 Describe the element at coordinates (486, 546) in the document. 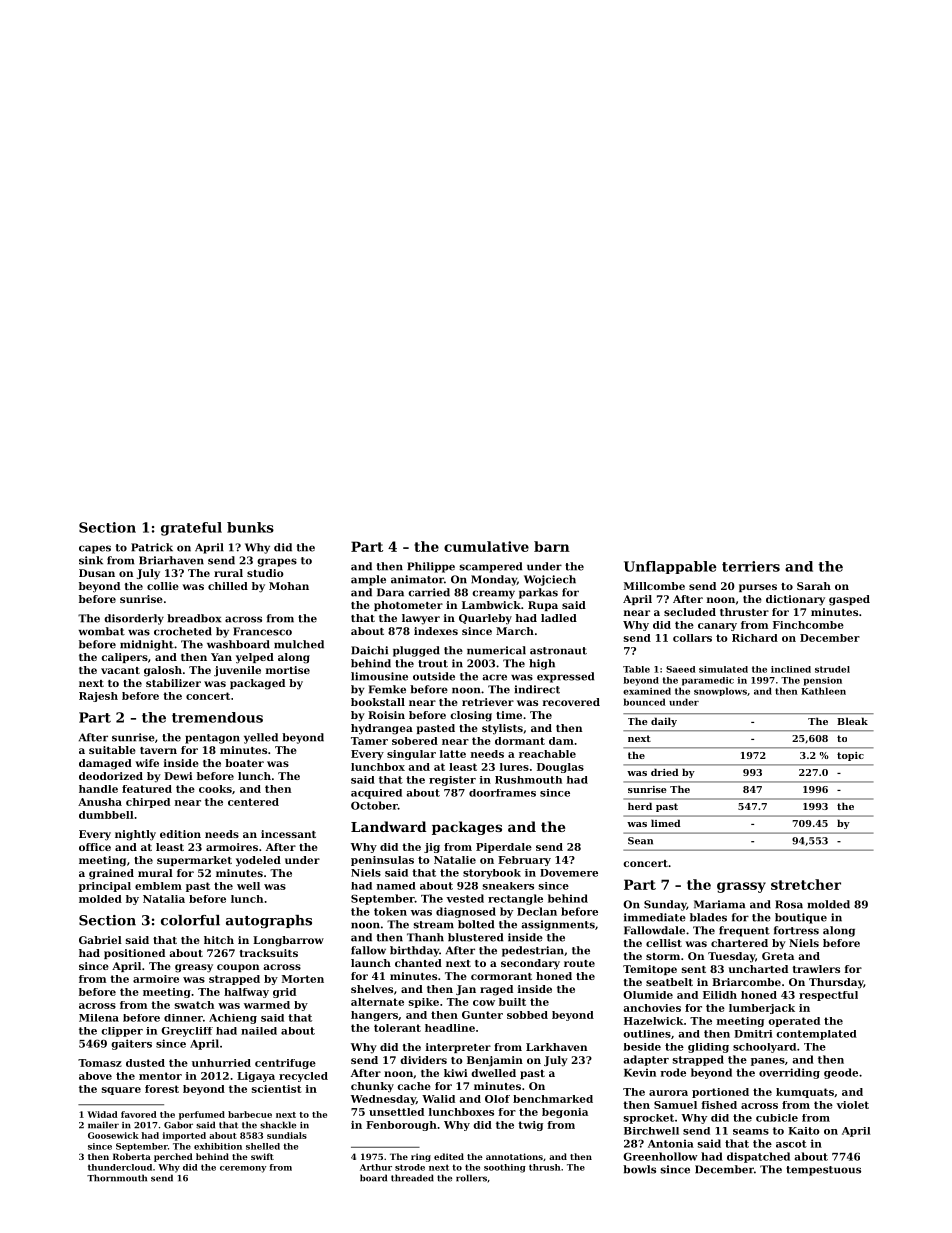

I see `cumulative` at that location.
